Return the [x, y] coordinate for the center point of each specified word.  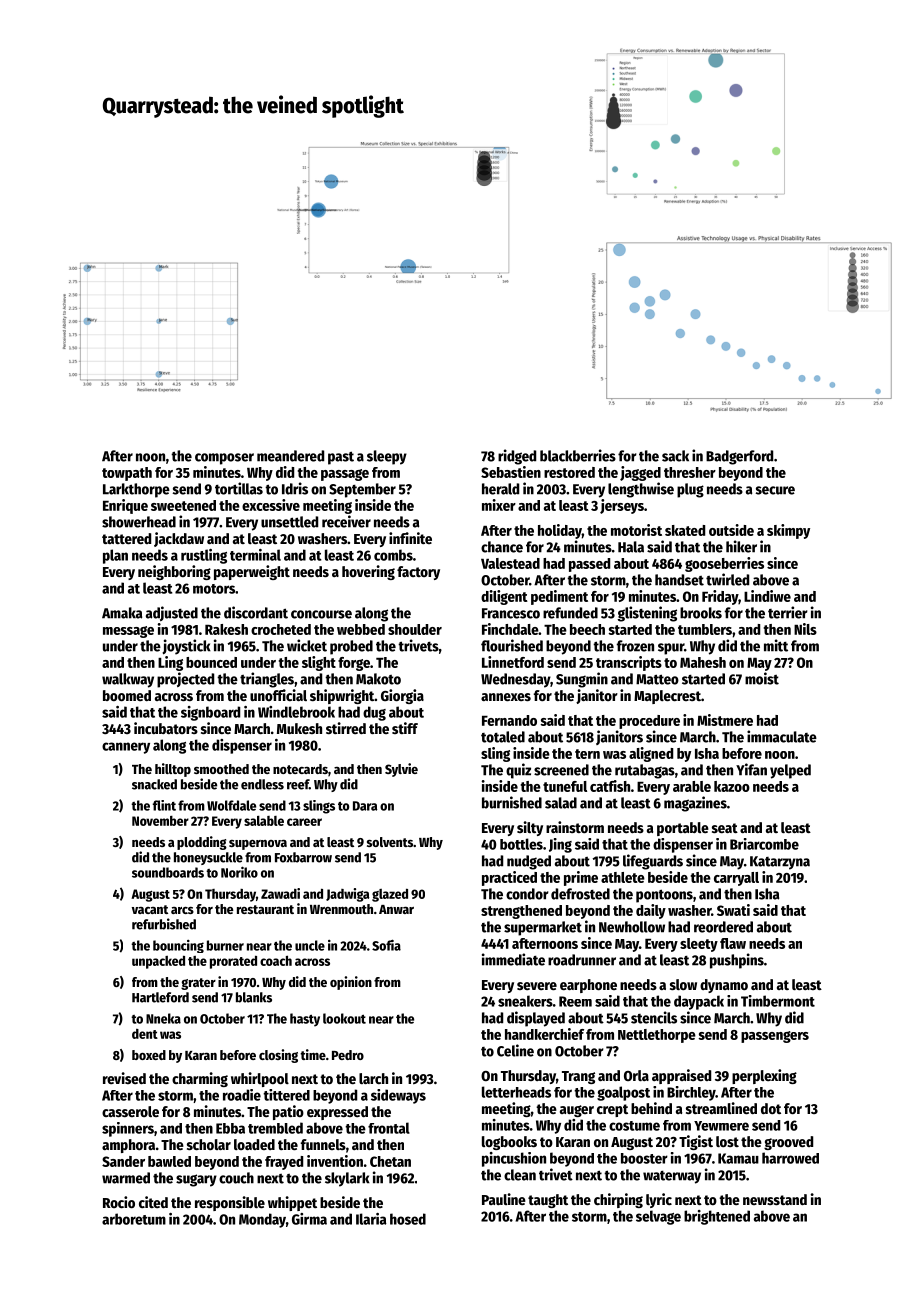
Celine [515, 1050]
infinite [410, 538]
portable [683, 829]
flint [164, 805]
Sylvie [401, 770]
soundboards [168, 872]
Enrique [125, 506]
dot [771, 1108]
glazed [390, 895]
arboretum [134, 1219]
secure [775, 490]
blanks [254, 997]
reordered [723, 927]
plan [115, 556]
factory [418, 573]
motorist [636, 530]
